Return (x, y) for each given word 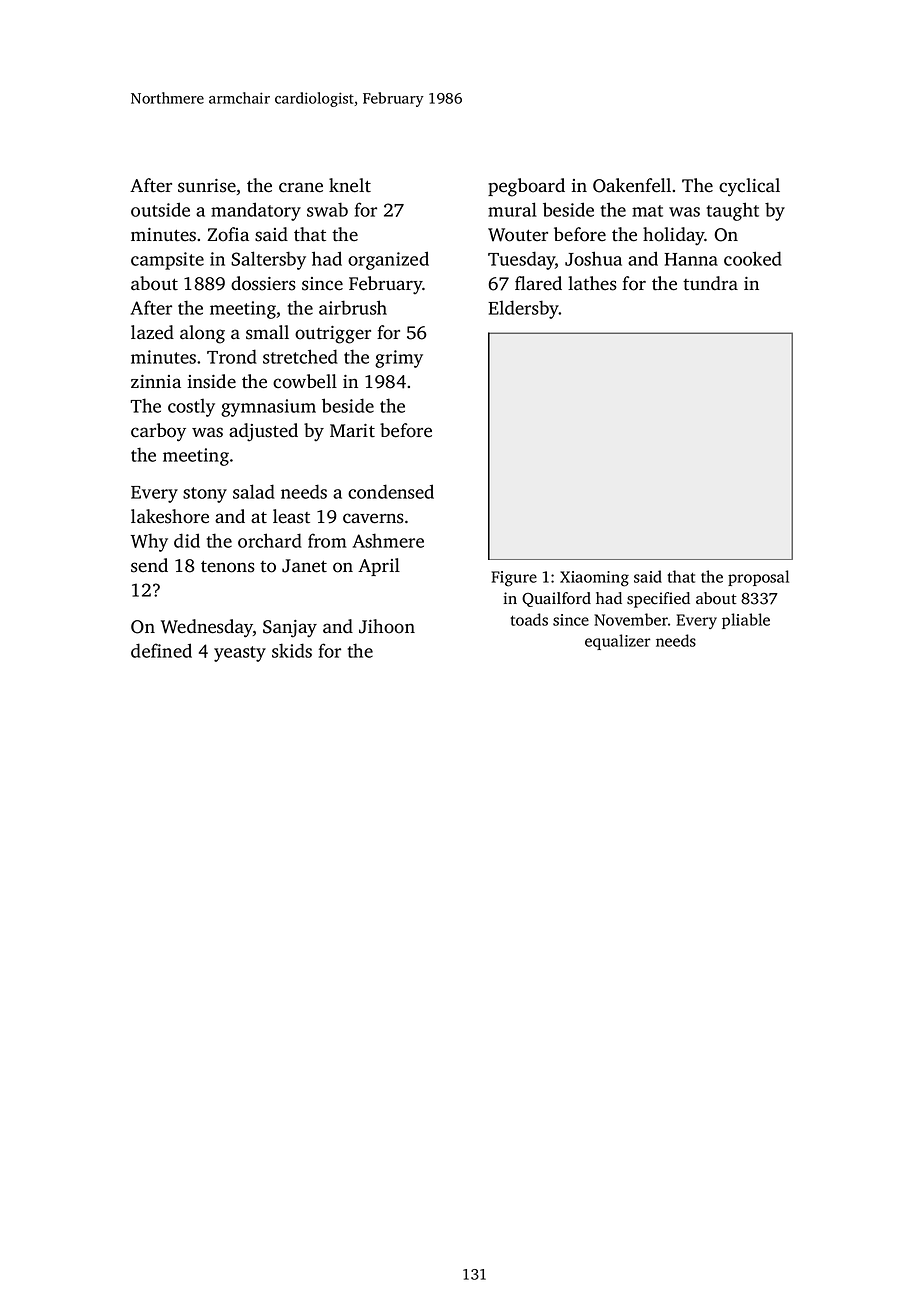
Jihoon (387, 626)
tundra (710, 283)
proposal (758, 578)
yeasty (240, 654)
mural (512, 209)
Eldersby (523, 309)
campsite (167, 261)
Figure (514, 579)
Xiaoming (594, 579)
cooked (753, 258)
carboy (158, 432)
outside (160, 209)
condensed (391, 491)
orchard (270, 540)
